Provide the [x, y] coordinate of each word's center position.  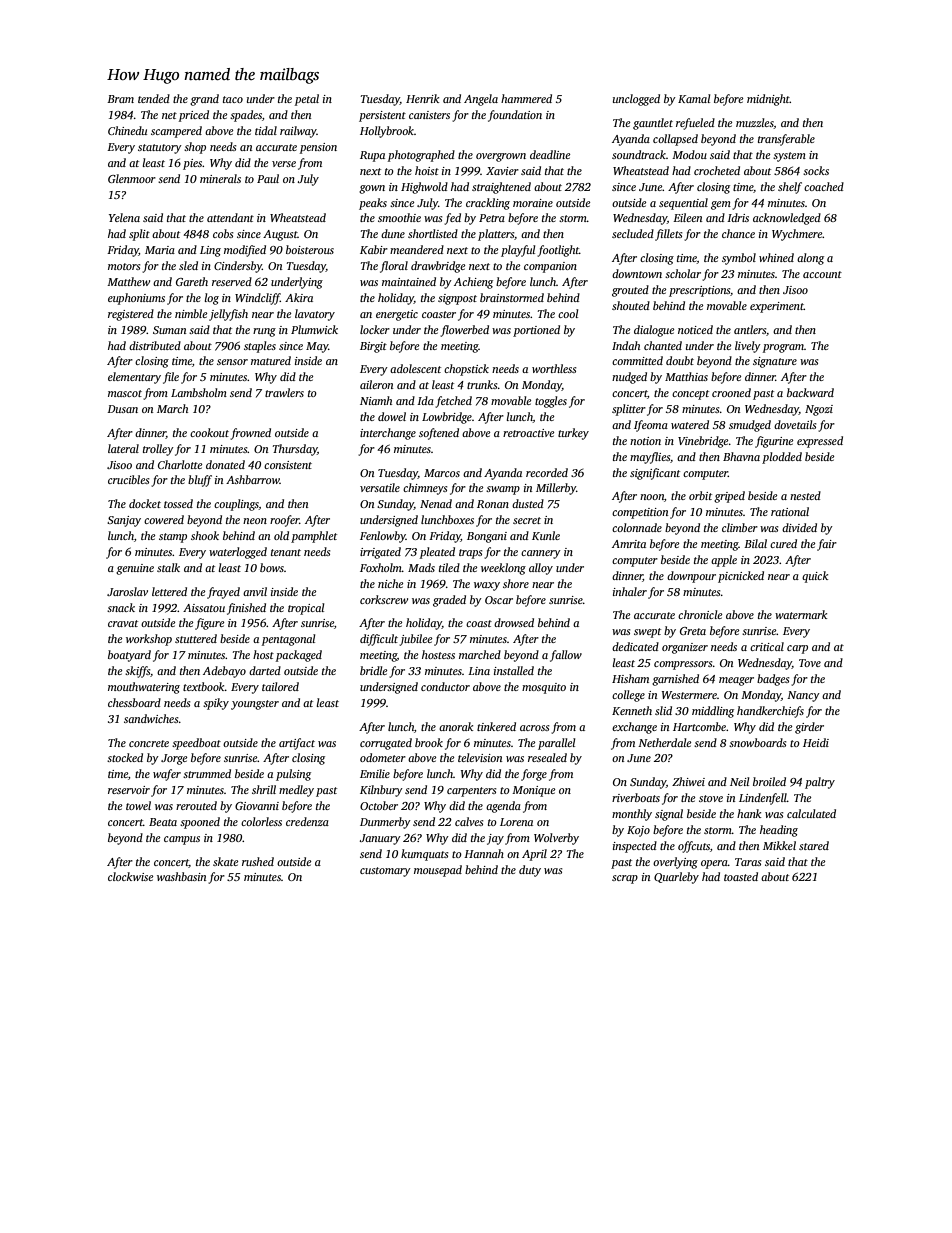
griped [729, 497]
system [789, 157]
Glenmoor [132, 178]
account [822, 274]
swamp [503, 490]
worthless [554, 368]
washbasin [181, 876]
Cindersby [238, 267]
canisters [429, 115]
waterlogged [238, 553]
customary [385, 872]
